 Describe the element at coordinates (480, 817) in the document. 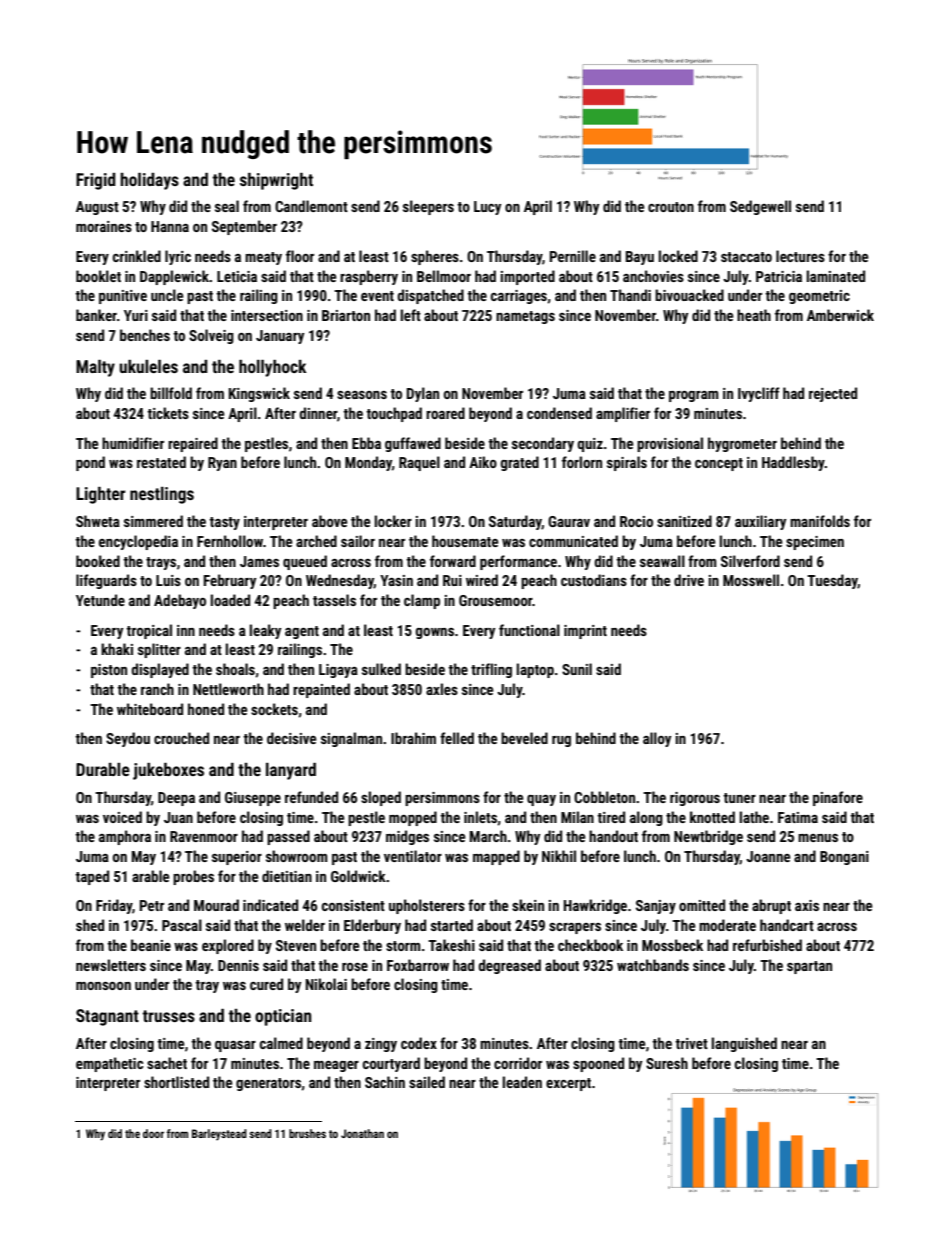

I see `inlets` at that location.
